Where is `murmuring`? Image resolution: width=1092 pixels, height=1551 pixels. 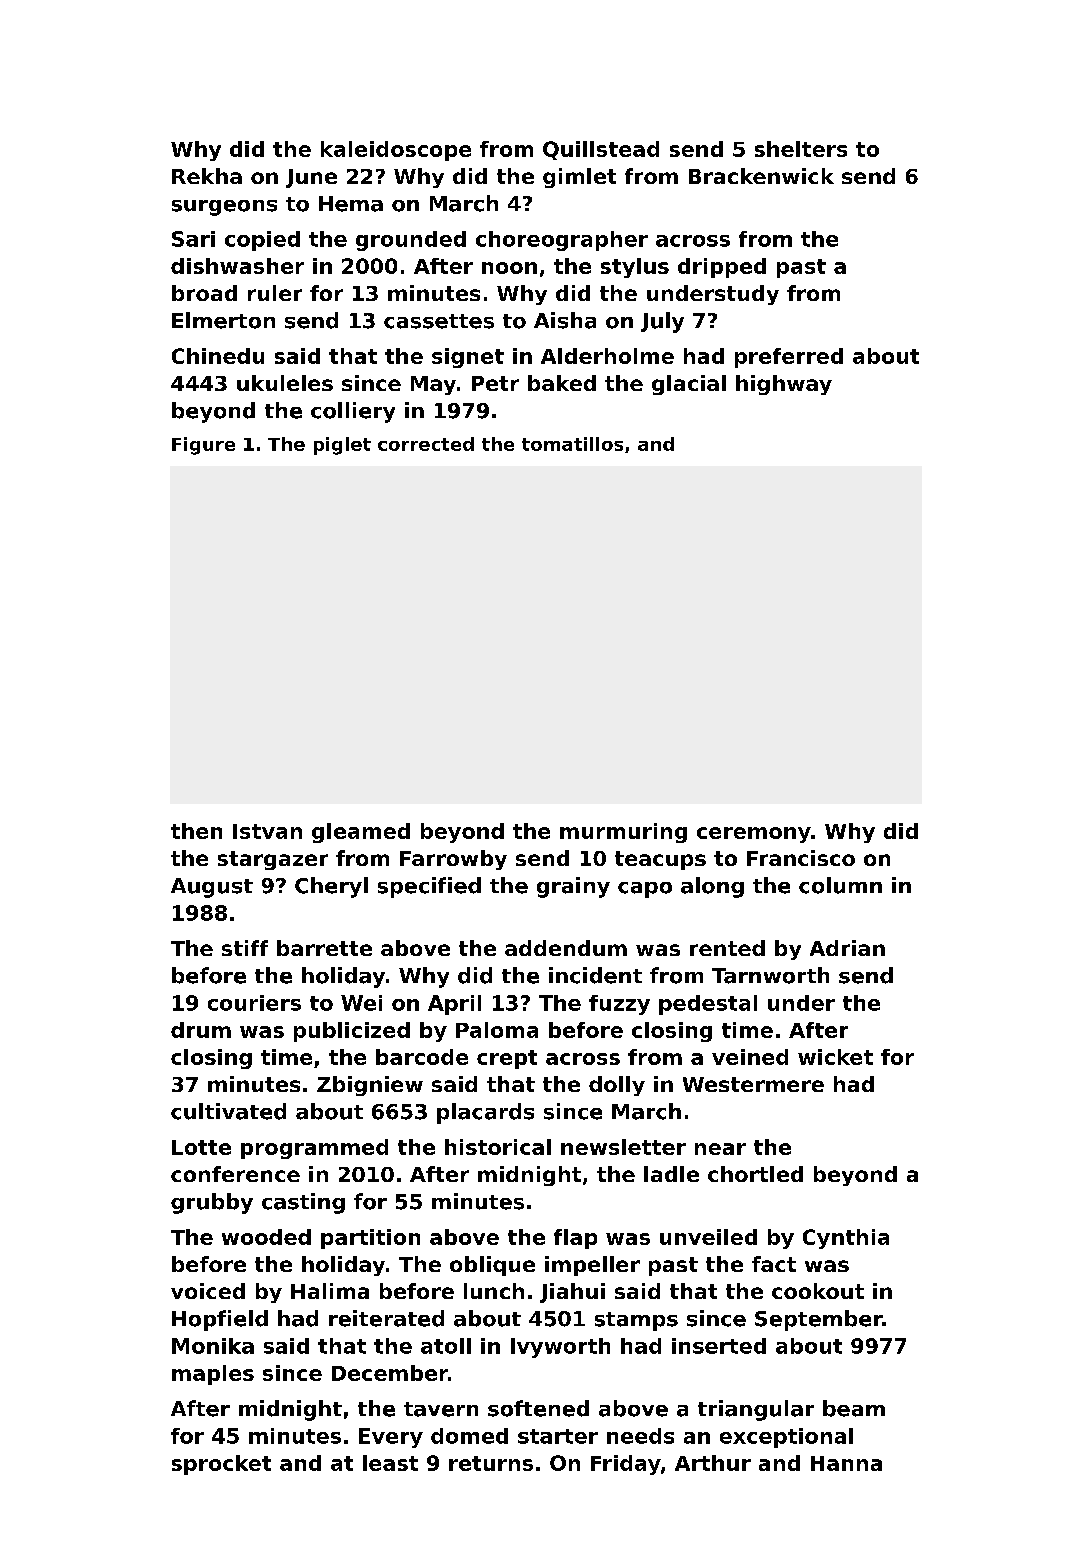
murmuring is located at coordinates (623, 833).
